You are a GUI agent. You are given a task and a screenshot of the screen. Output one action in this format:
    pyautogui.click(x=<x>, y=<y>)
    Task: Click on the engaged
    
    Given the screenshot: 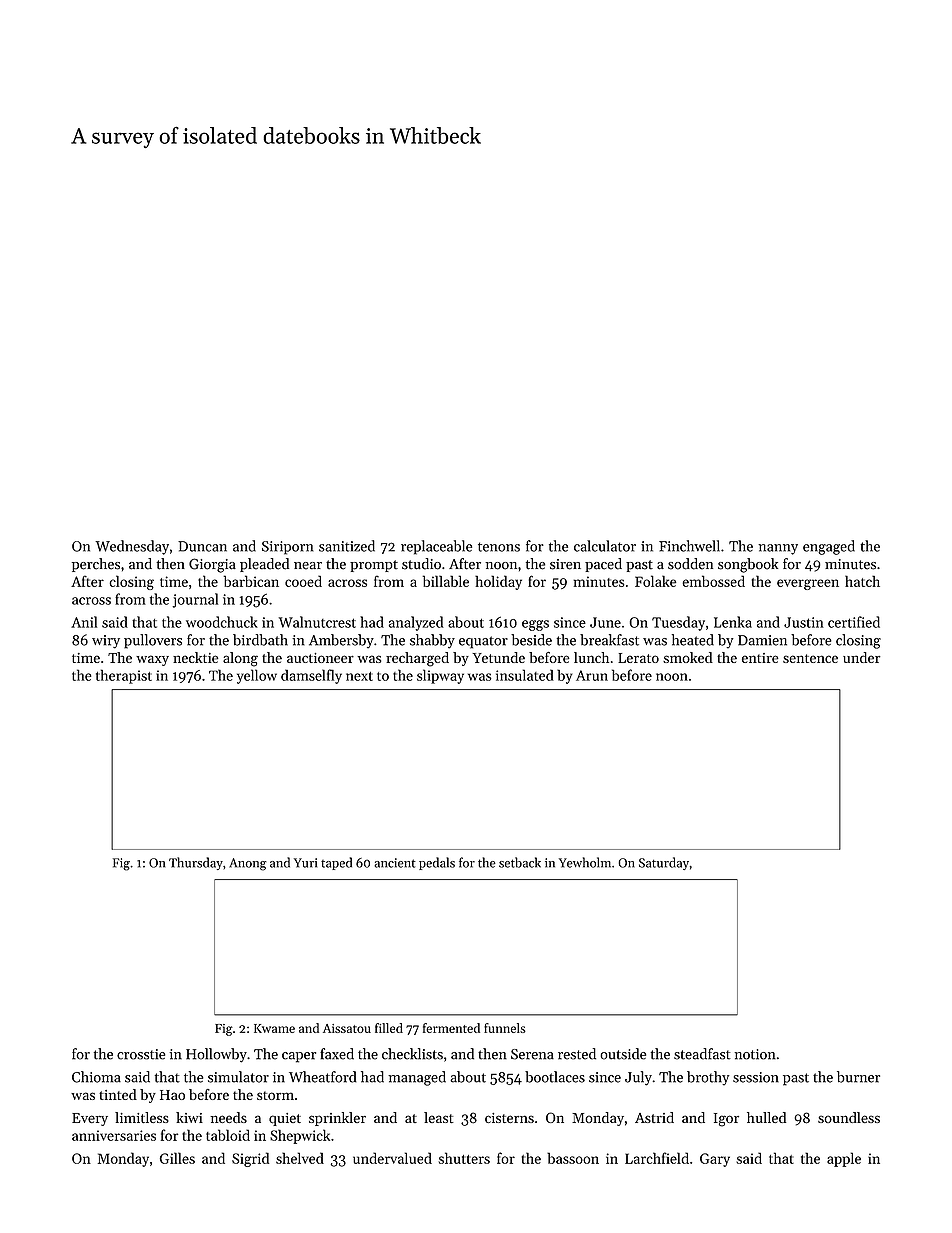 What is the action you would take?
    pyautogui.click(x=829, y=547)
